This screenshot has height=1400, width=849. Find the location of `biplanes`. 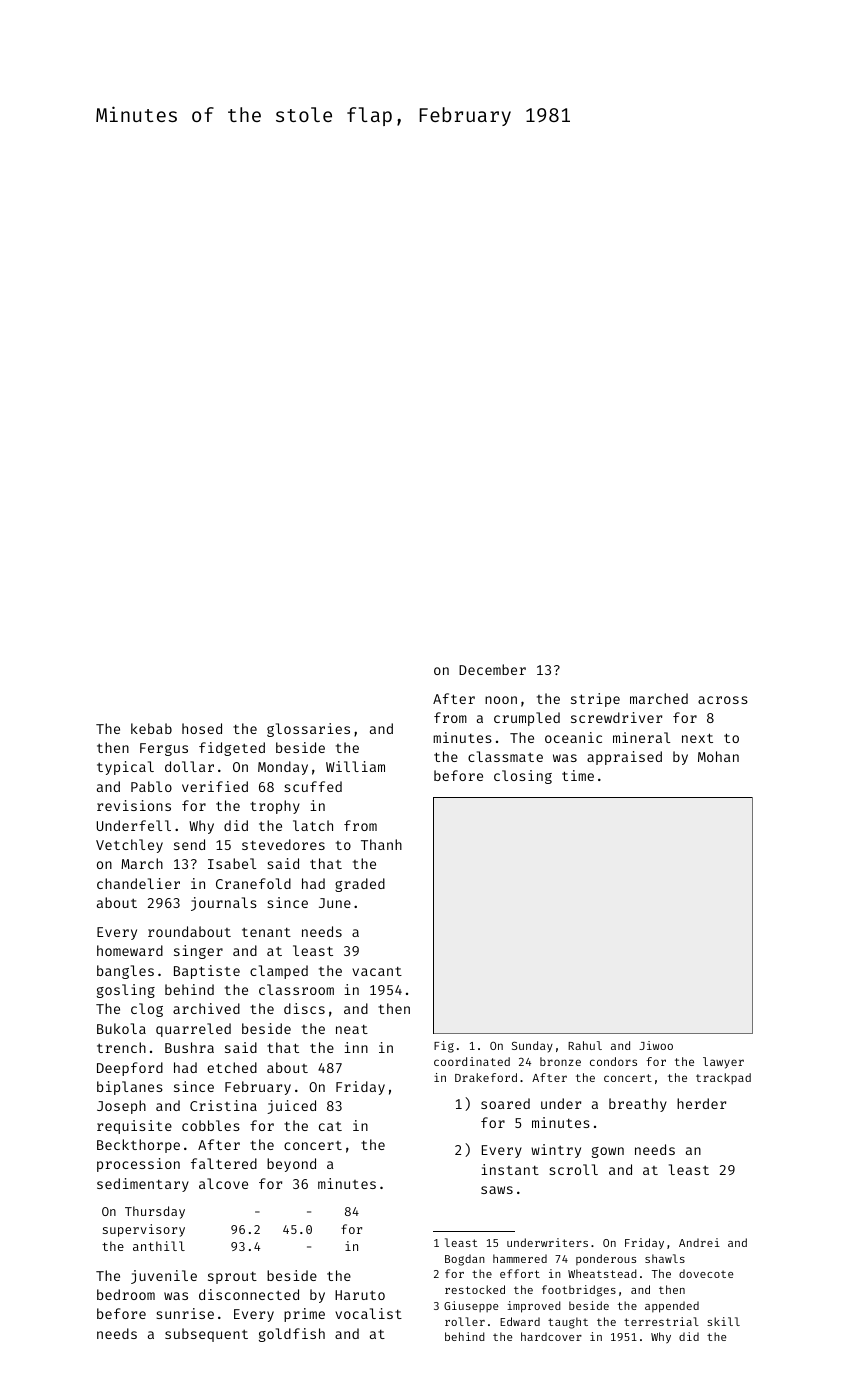

biplanes is located at coordinates (130, 1088).
